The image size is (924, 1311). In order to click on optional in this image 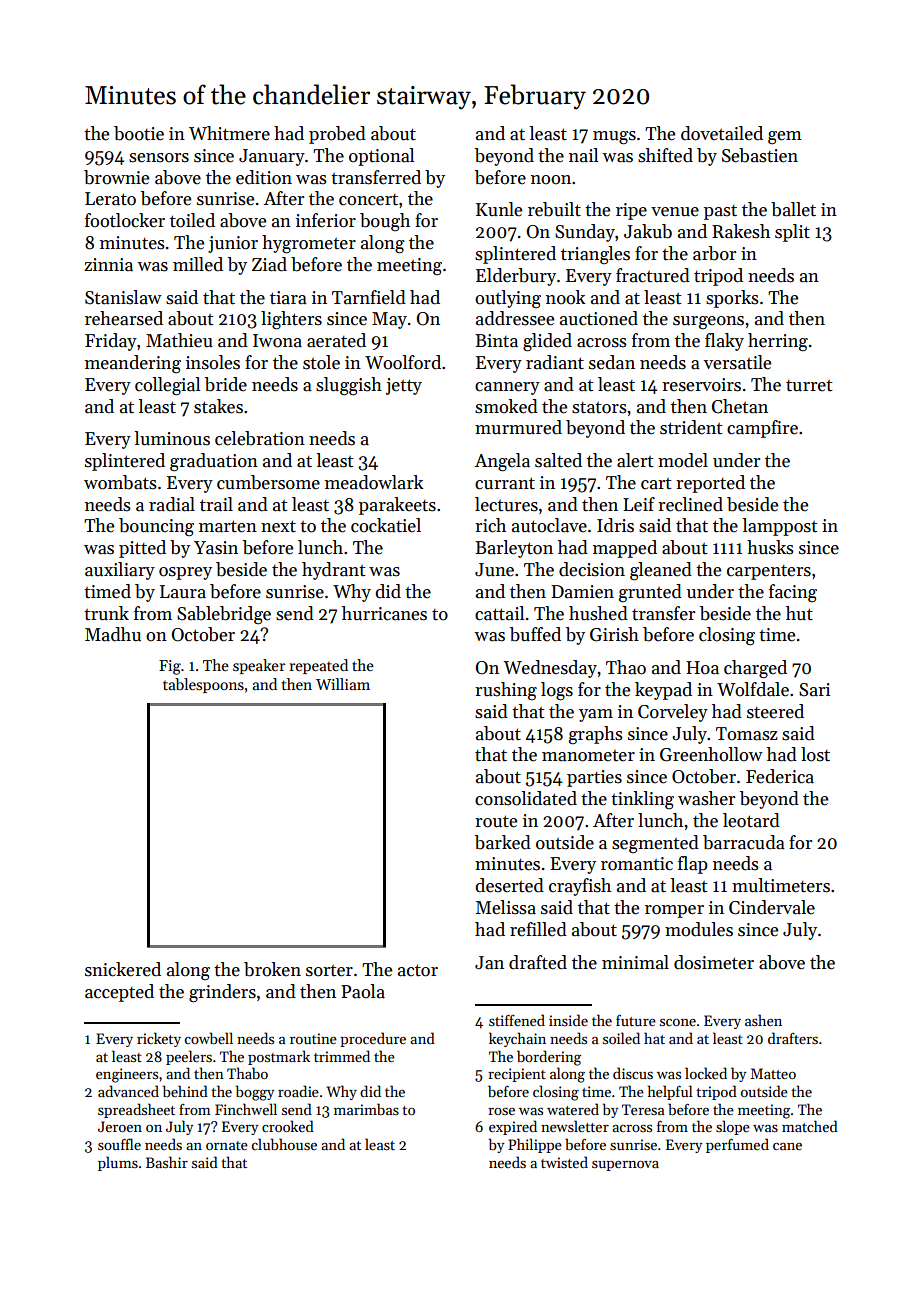, I will do `click(381, 157)`.
